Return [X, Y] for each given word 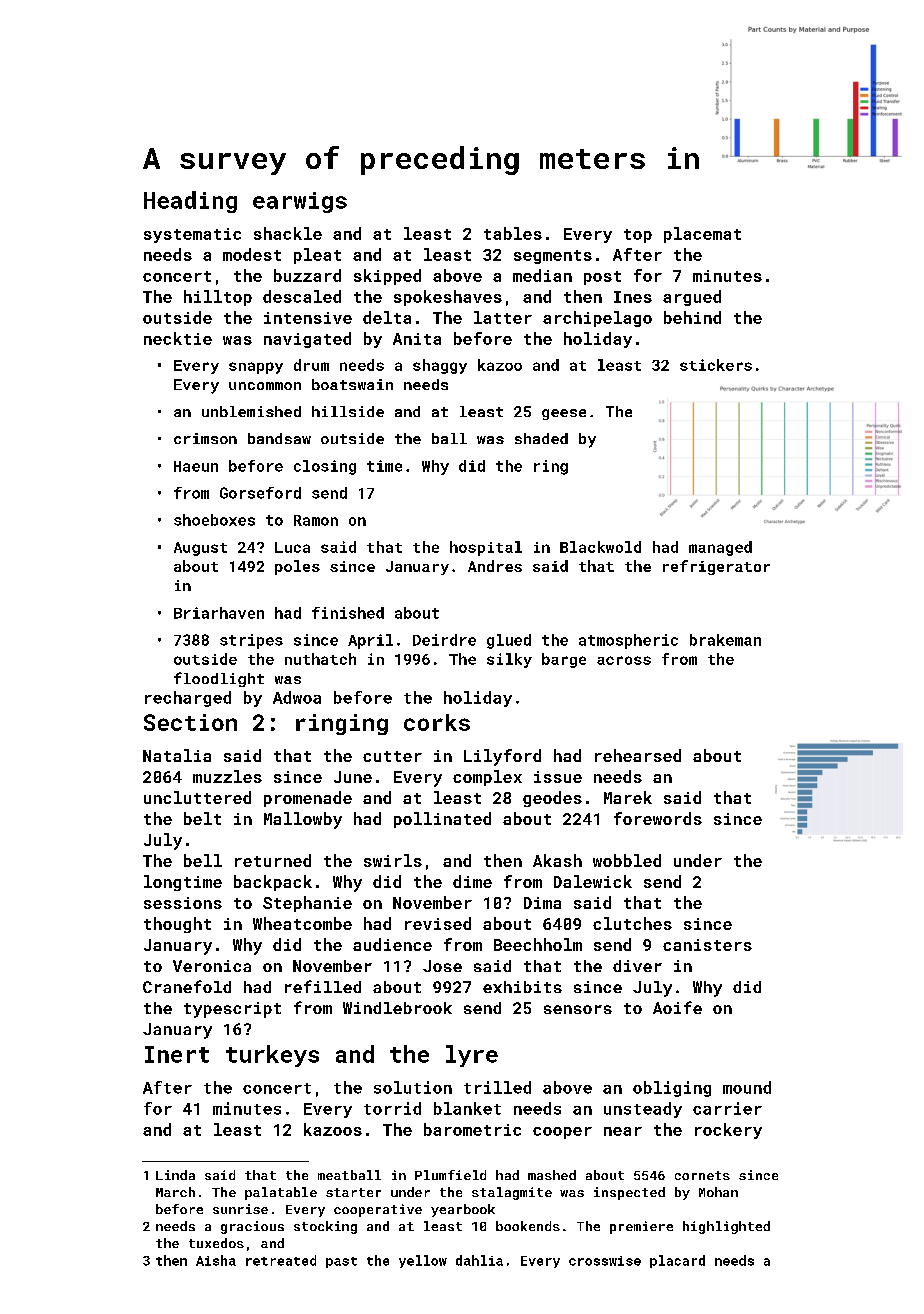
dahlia [479, 1260]
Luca [292, 547]
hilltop [218, 298]
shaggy [440, 366]
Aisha [216, 1260]
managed [720, 548]
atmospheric [628, 641]
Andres [495, 566]
